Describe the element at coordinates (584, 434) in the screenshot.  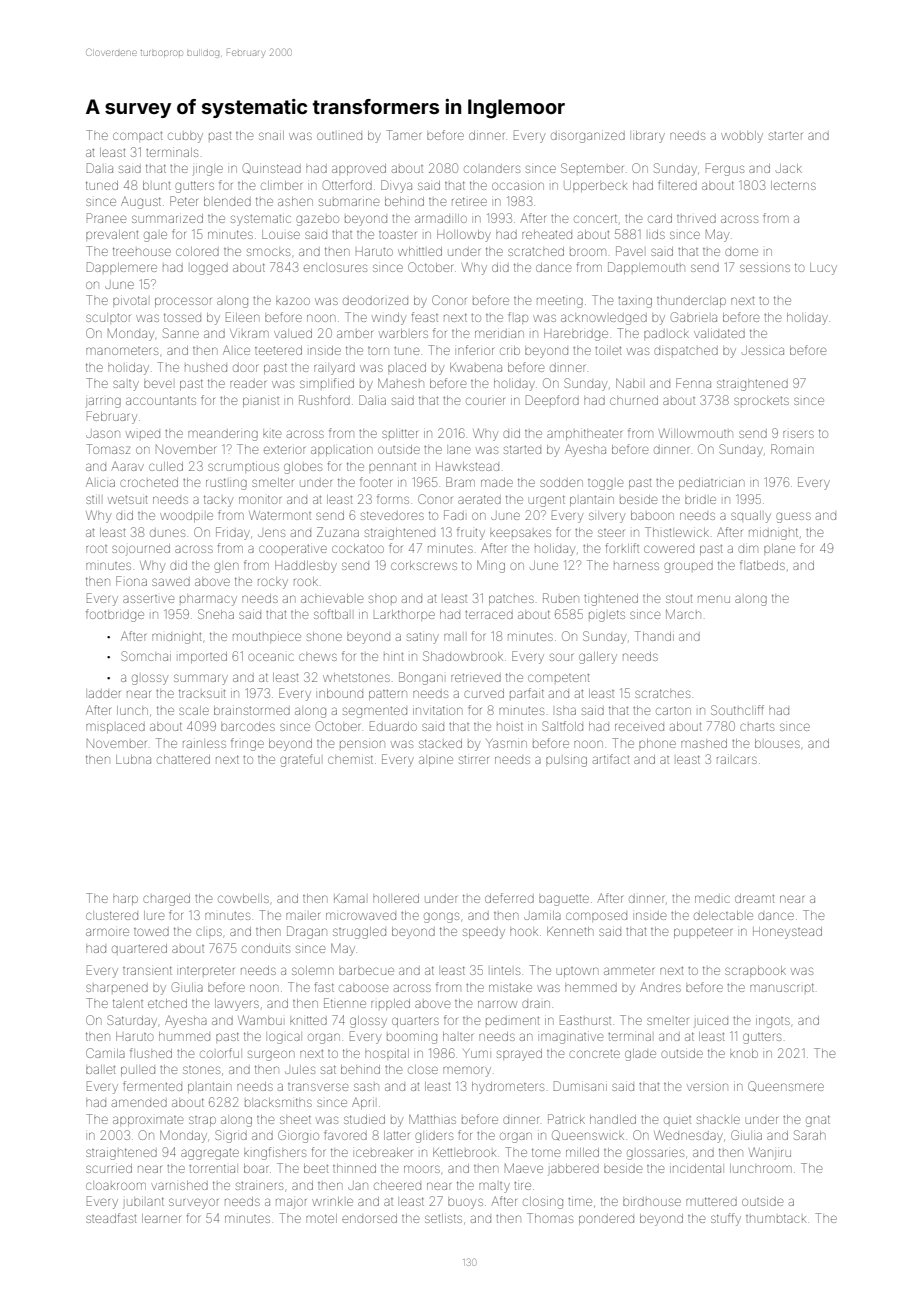
I see `amphitheater` at that location.
